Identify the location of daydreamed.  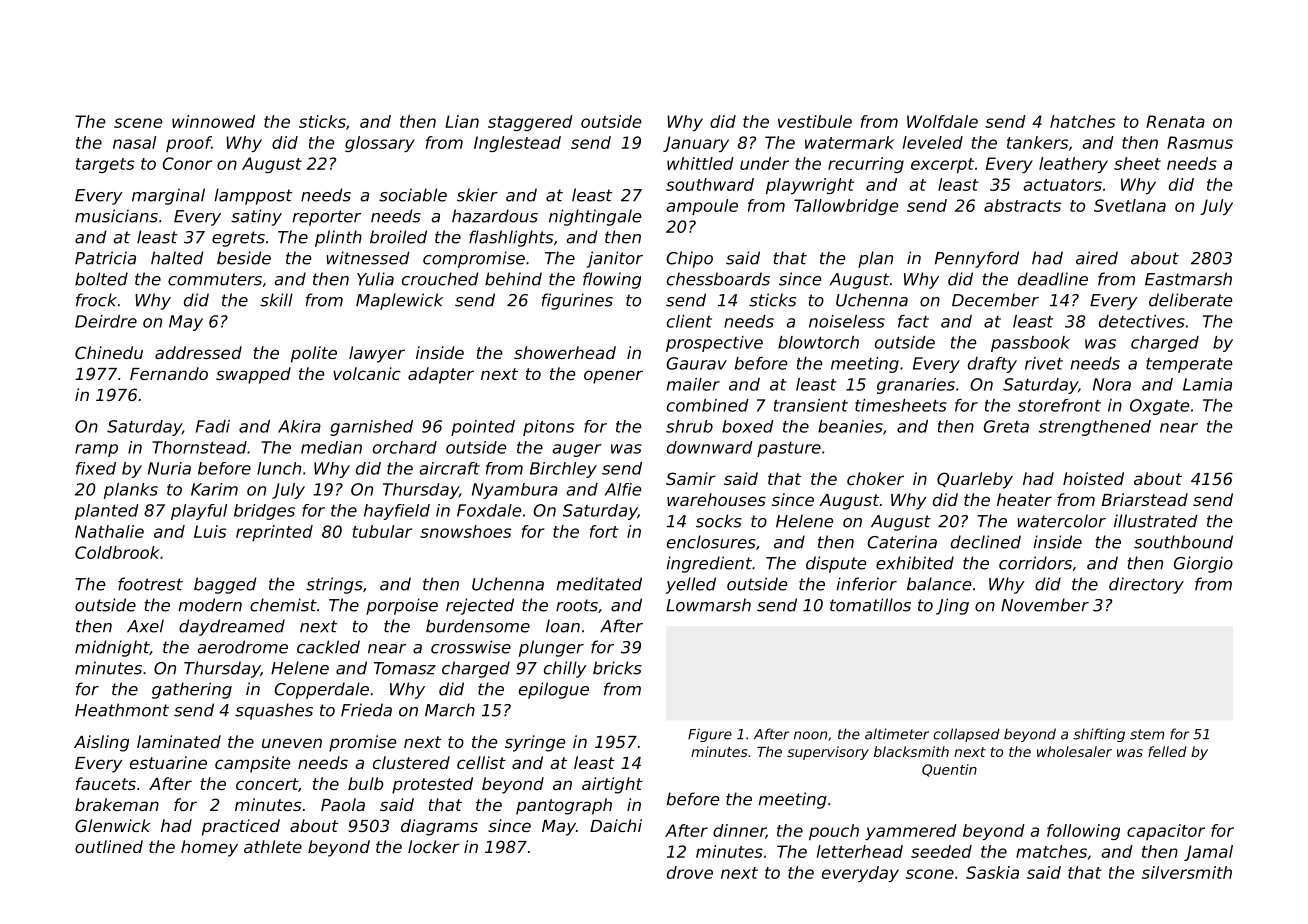
(232, 627).
